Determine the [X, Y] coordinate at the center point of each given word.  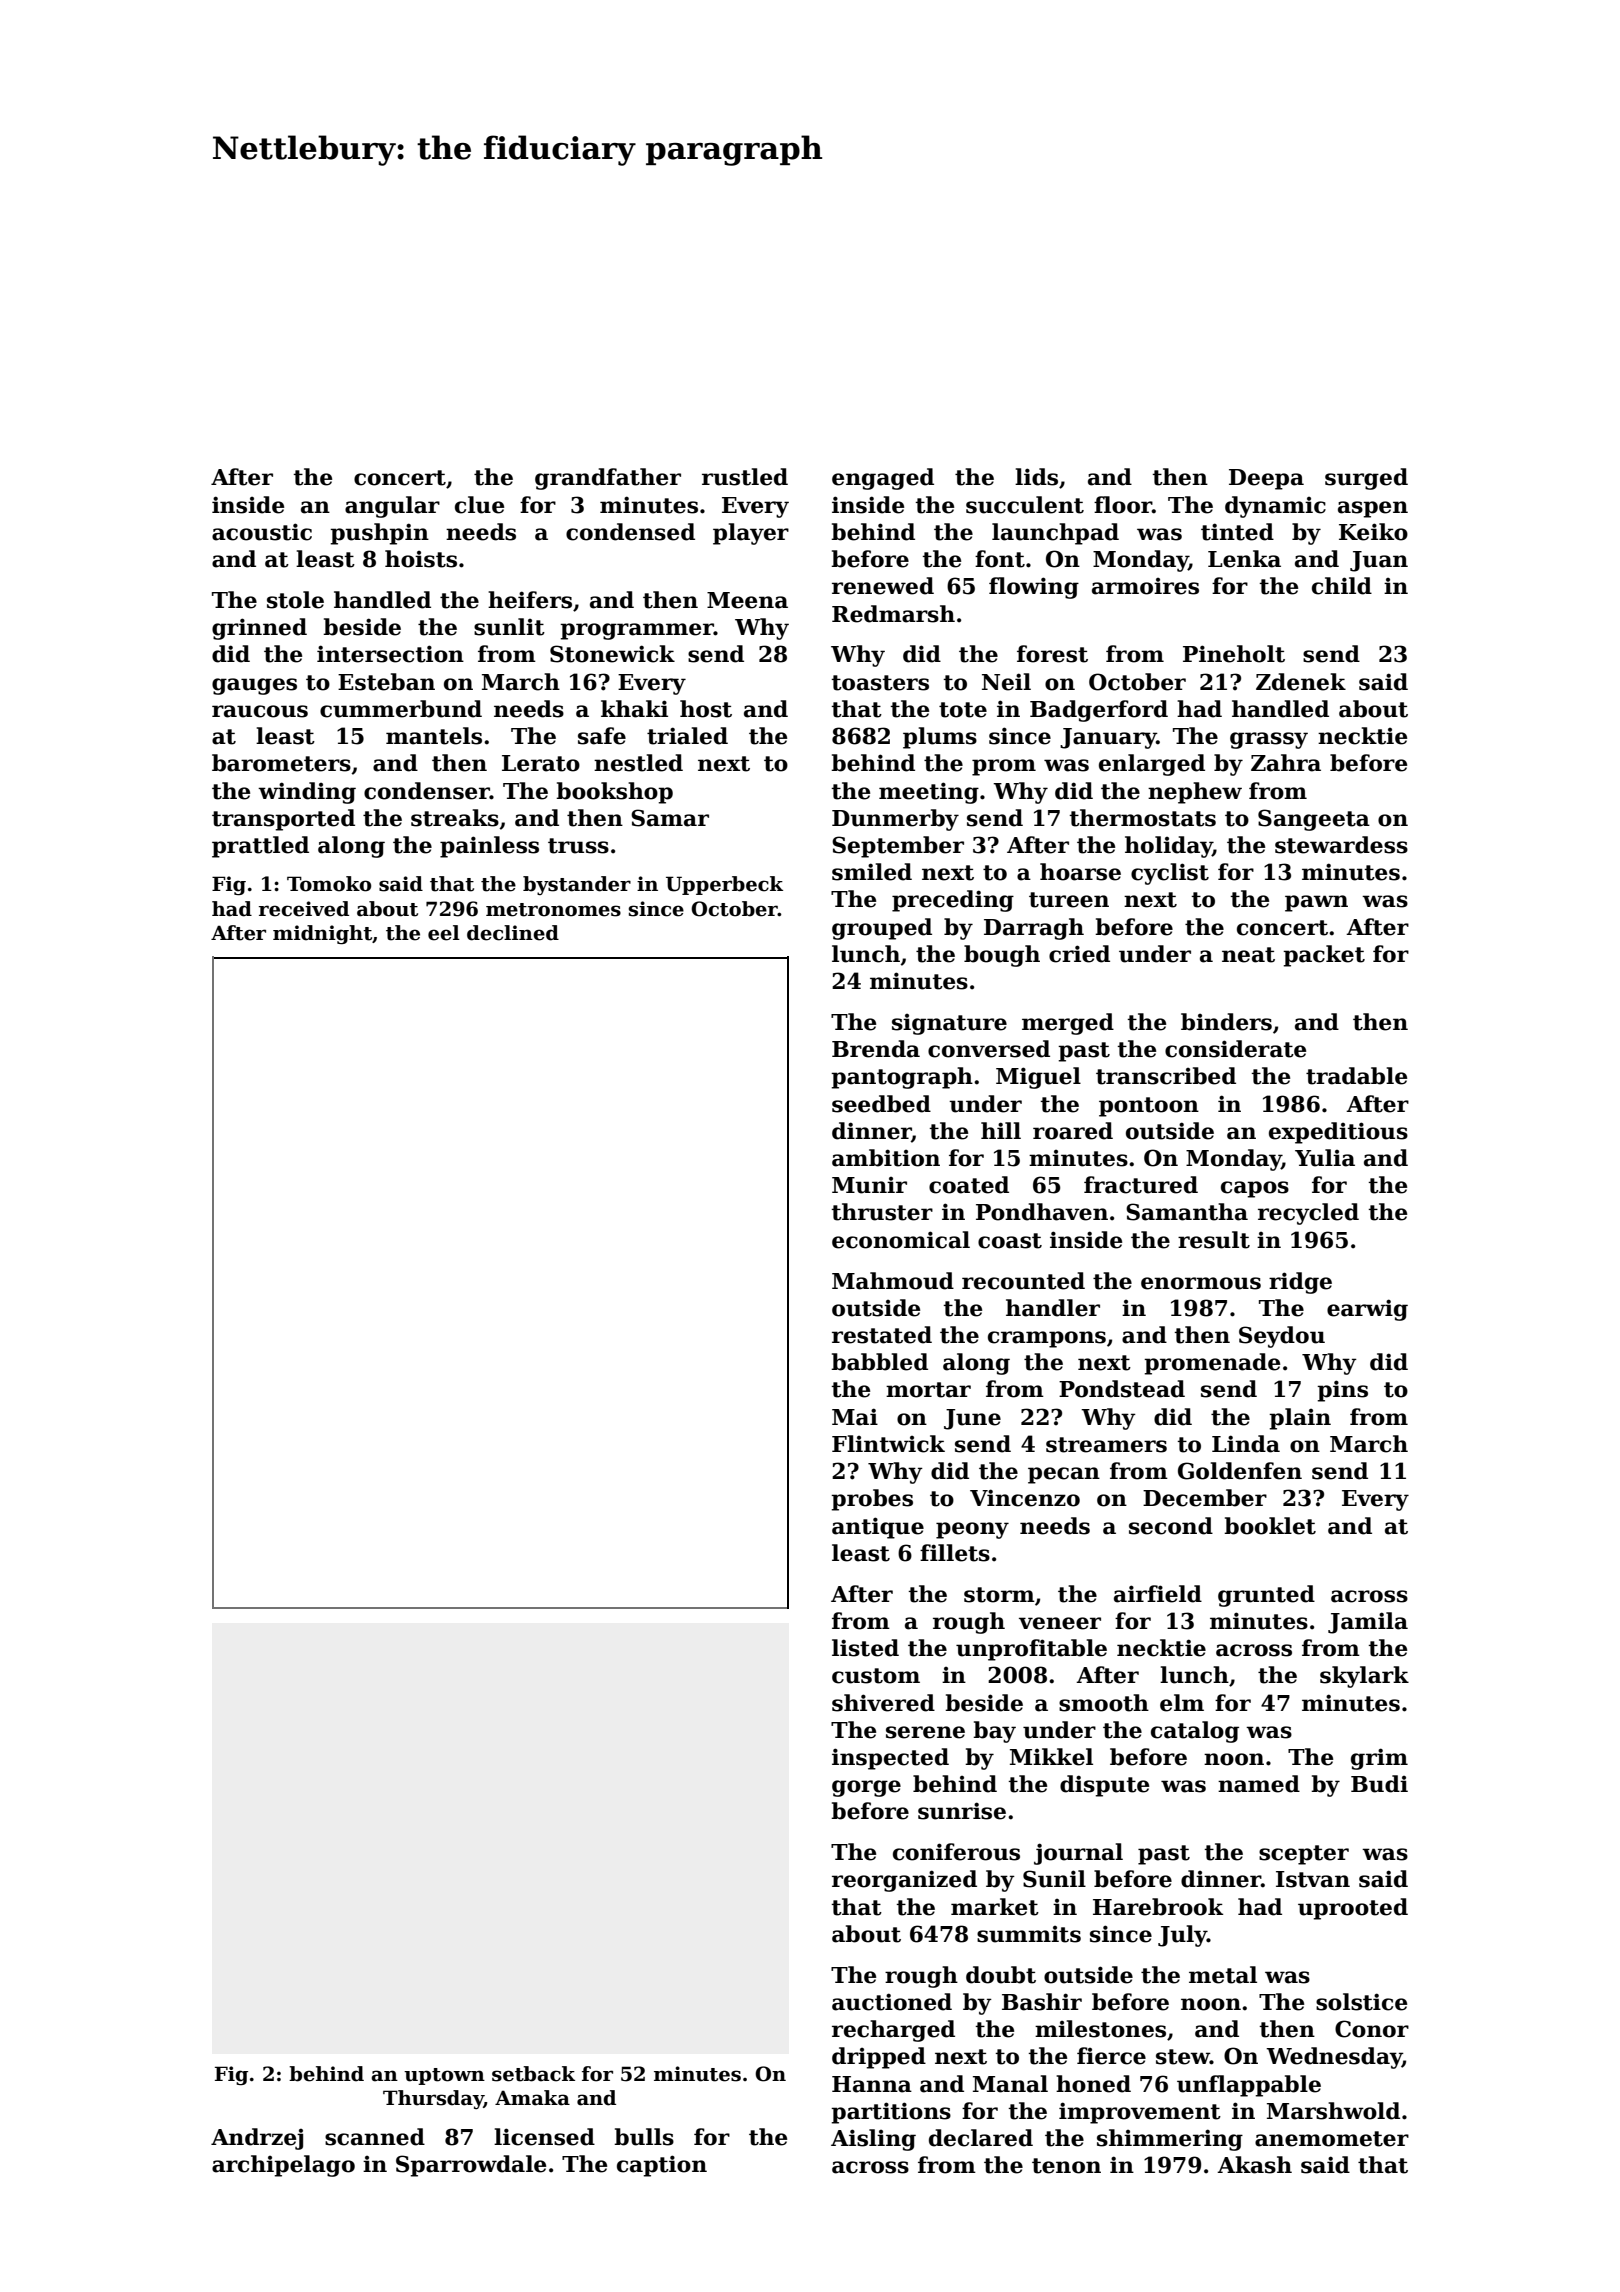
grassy [1269, 740]
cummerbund [401, 709]
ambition [886, 1158]
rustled [745, 477]
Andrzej [257, 2139]
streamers [1106, 1445]
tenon [1066, 2166]
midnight [322, 934]
